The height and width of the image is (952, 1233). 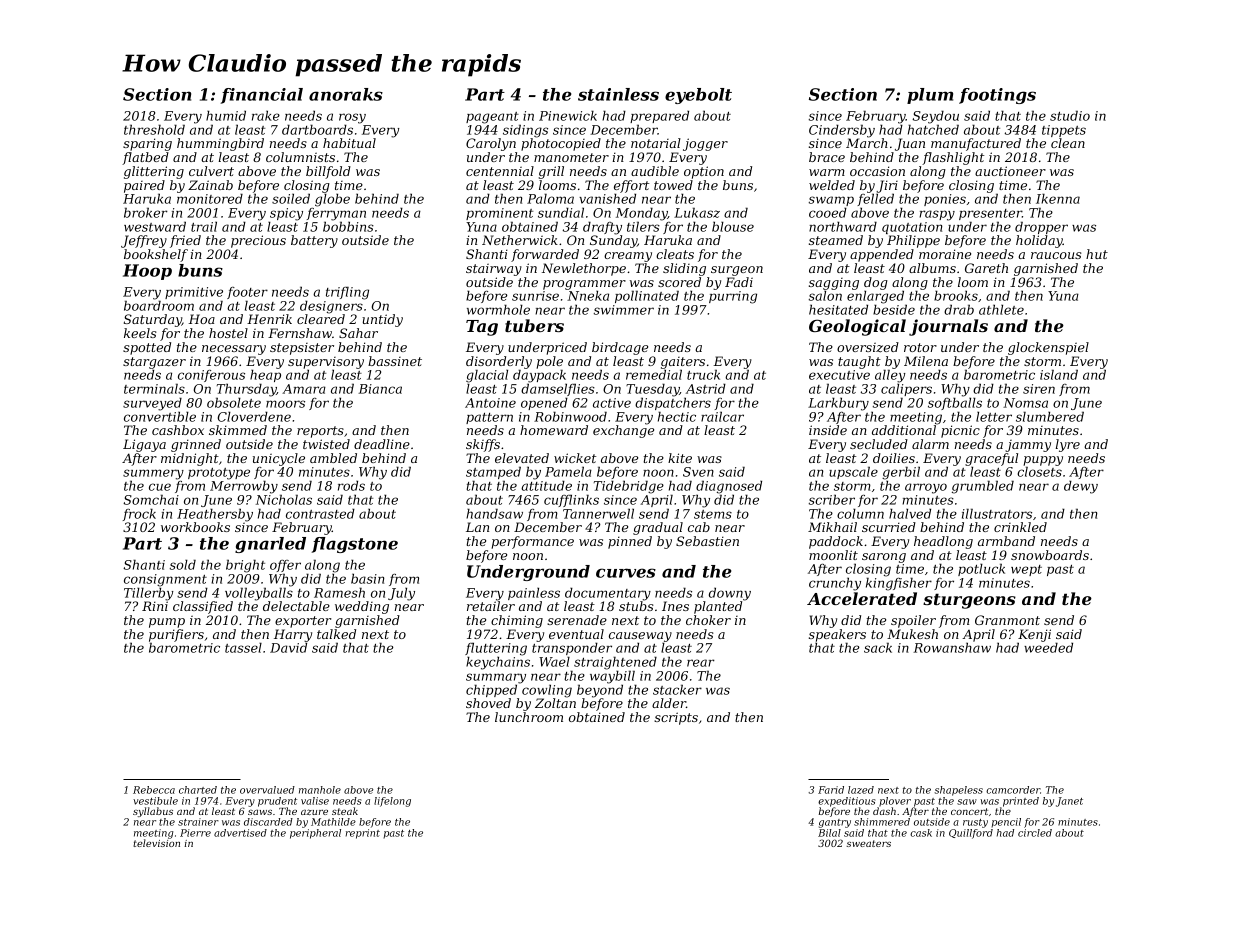 What do you see at coordinates (195, 527) in the image?
I see `workbooks` at bounding box center [195, 527].
